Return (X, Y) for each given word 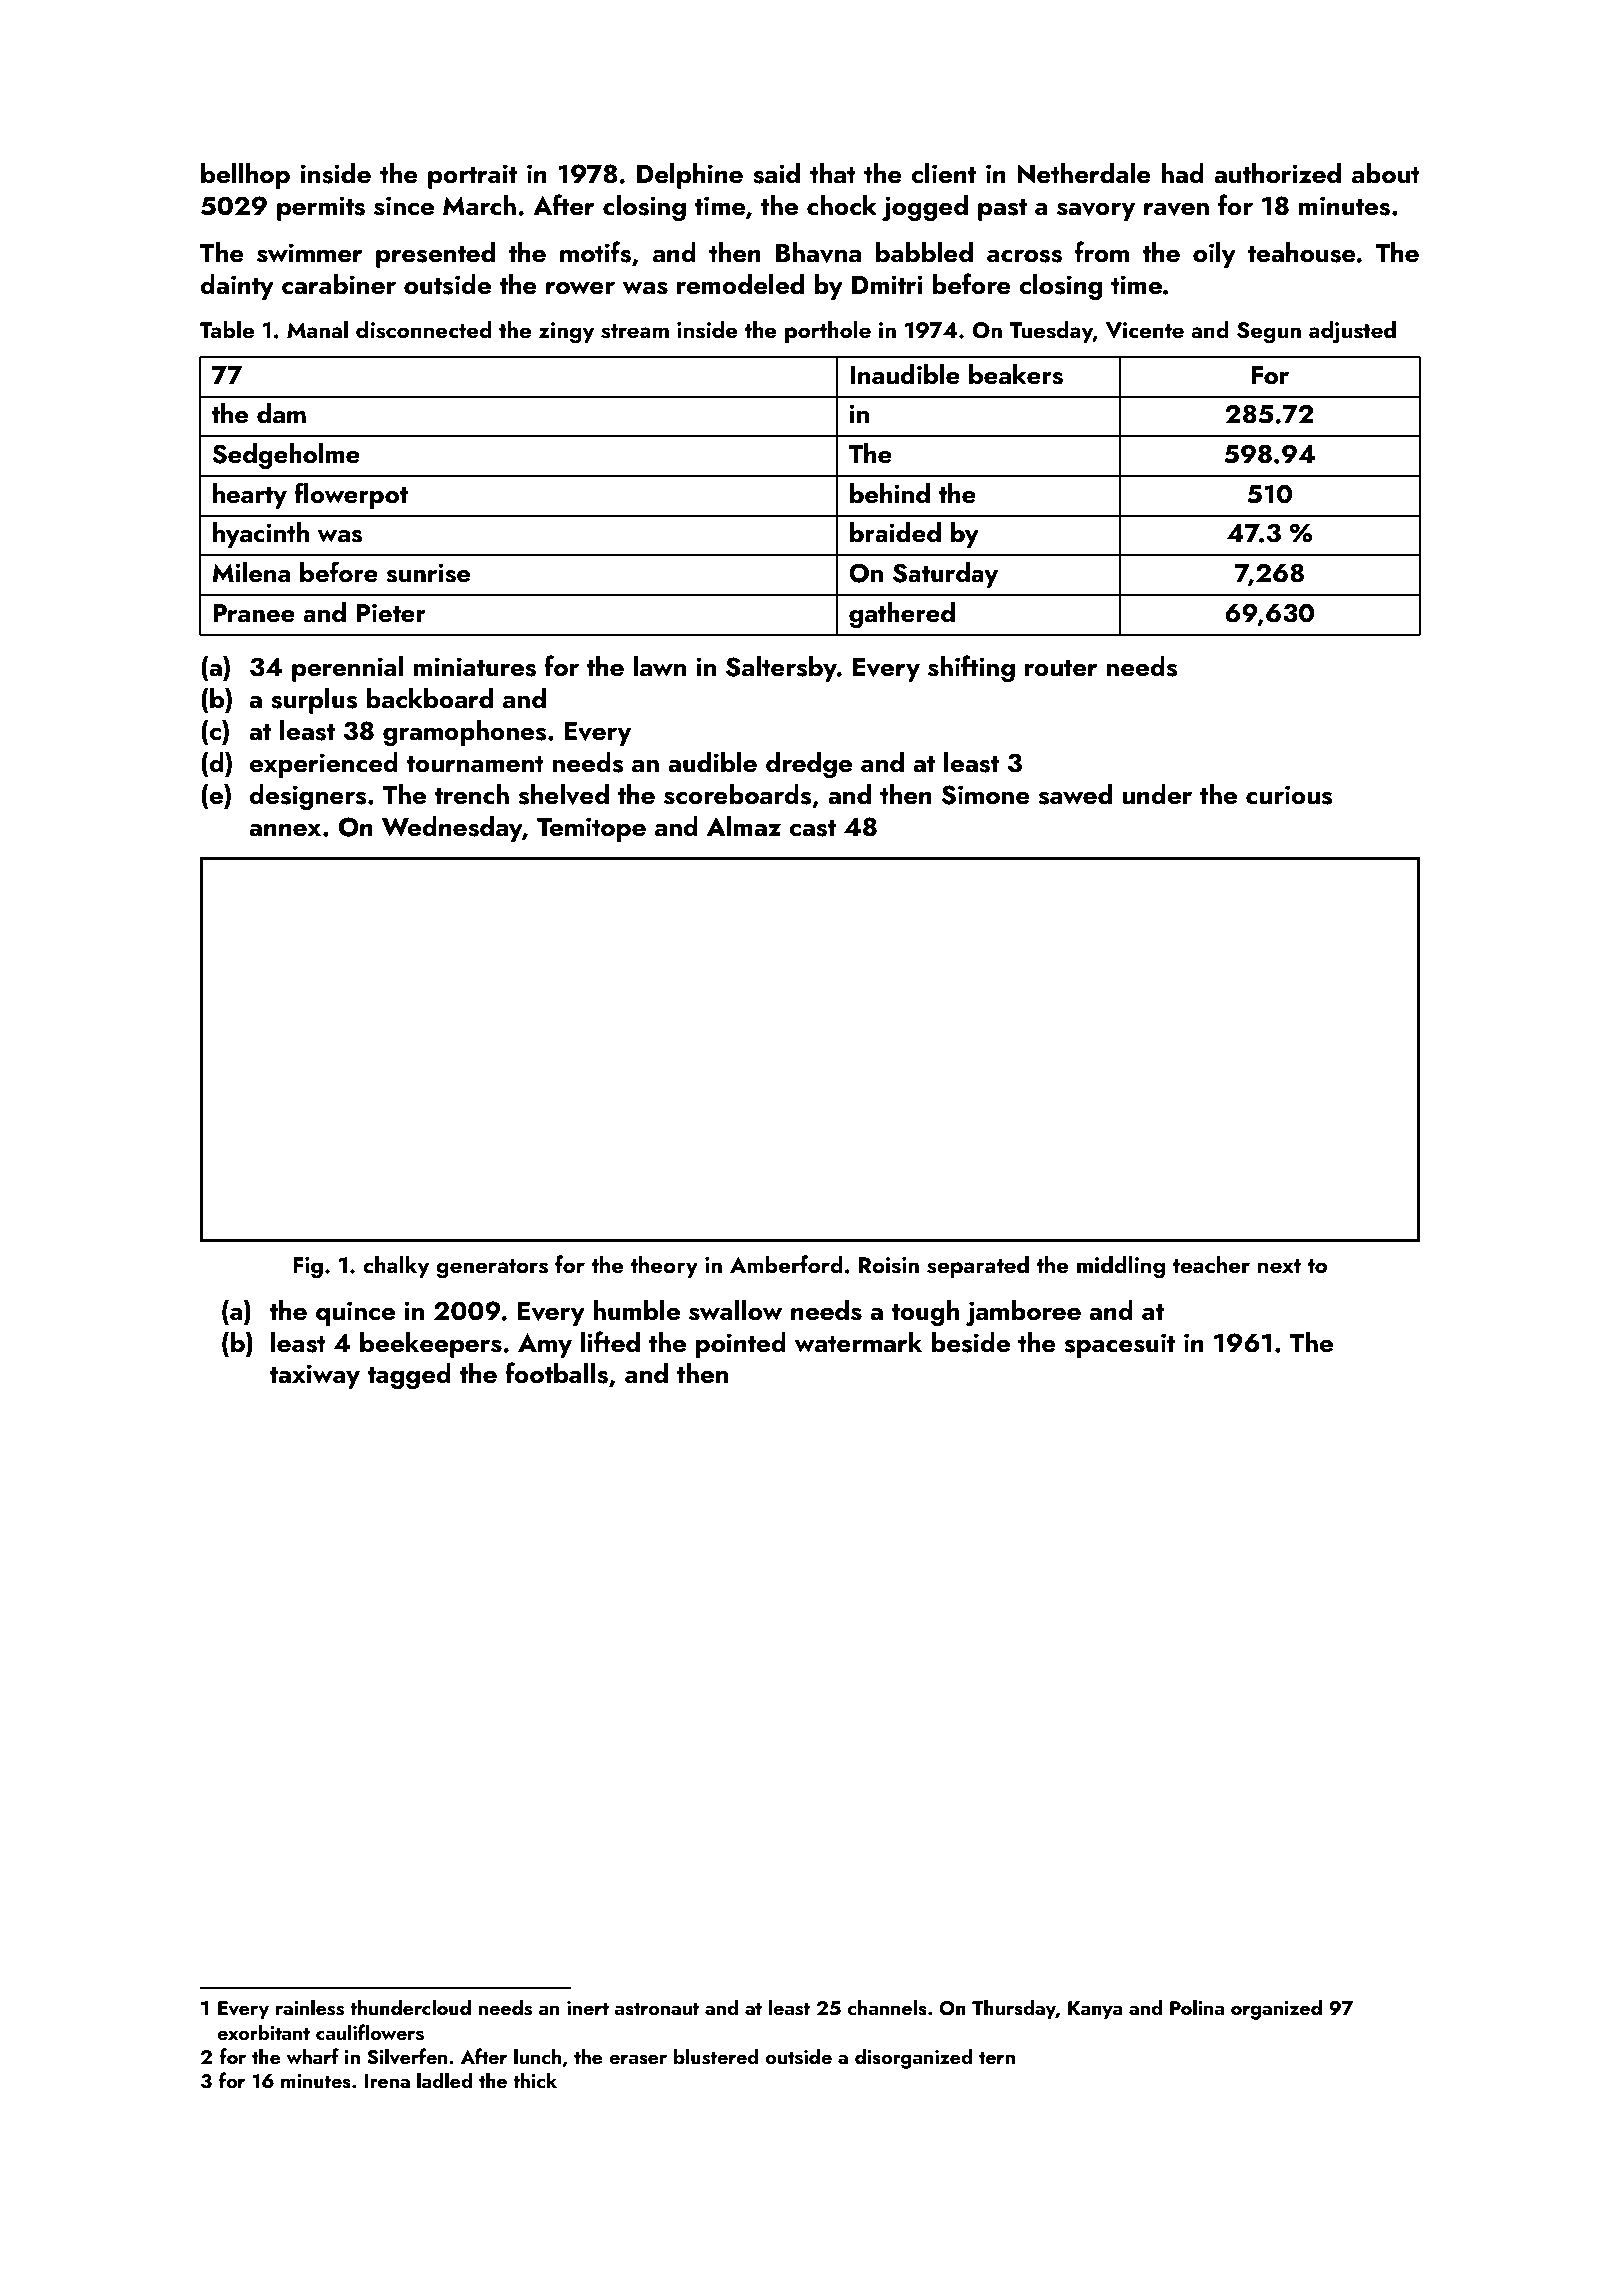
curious (1289, 795)
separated (978, 1266)
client (943, 173)
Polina (1197, 2007)
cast (812, 828)
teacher (1211, 1264)
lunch (537, 2056)
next (1279, 1266)
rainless (310, 2007)
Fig (308, 1268)
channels (887, 2007)
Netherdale (1084, 173)
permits (321, 208)
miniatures (475, 667)
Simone (986, 795)
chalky (396, 1266)
